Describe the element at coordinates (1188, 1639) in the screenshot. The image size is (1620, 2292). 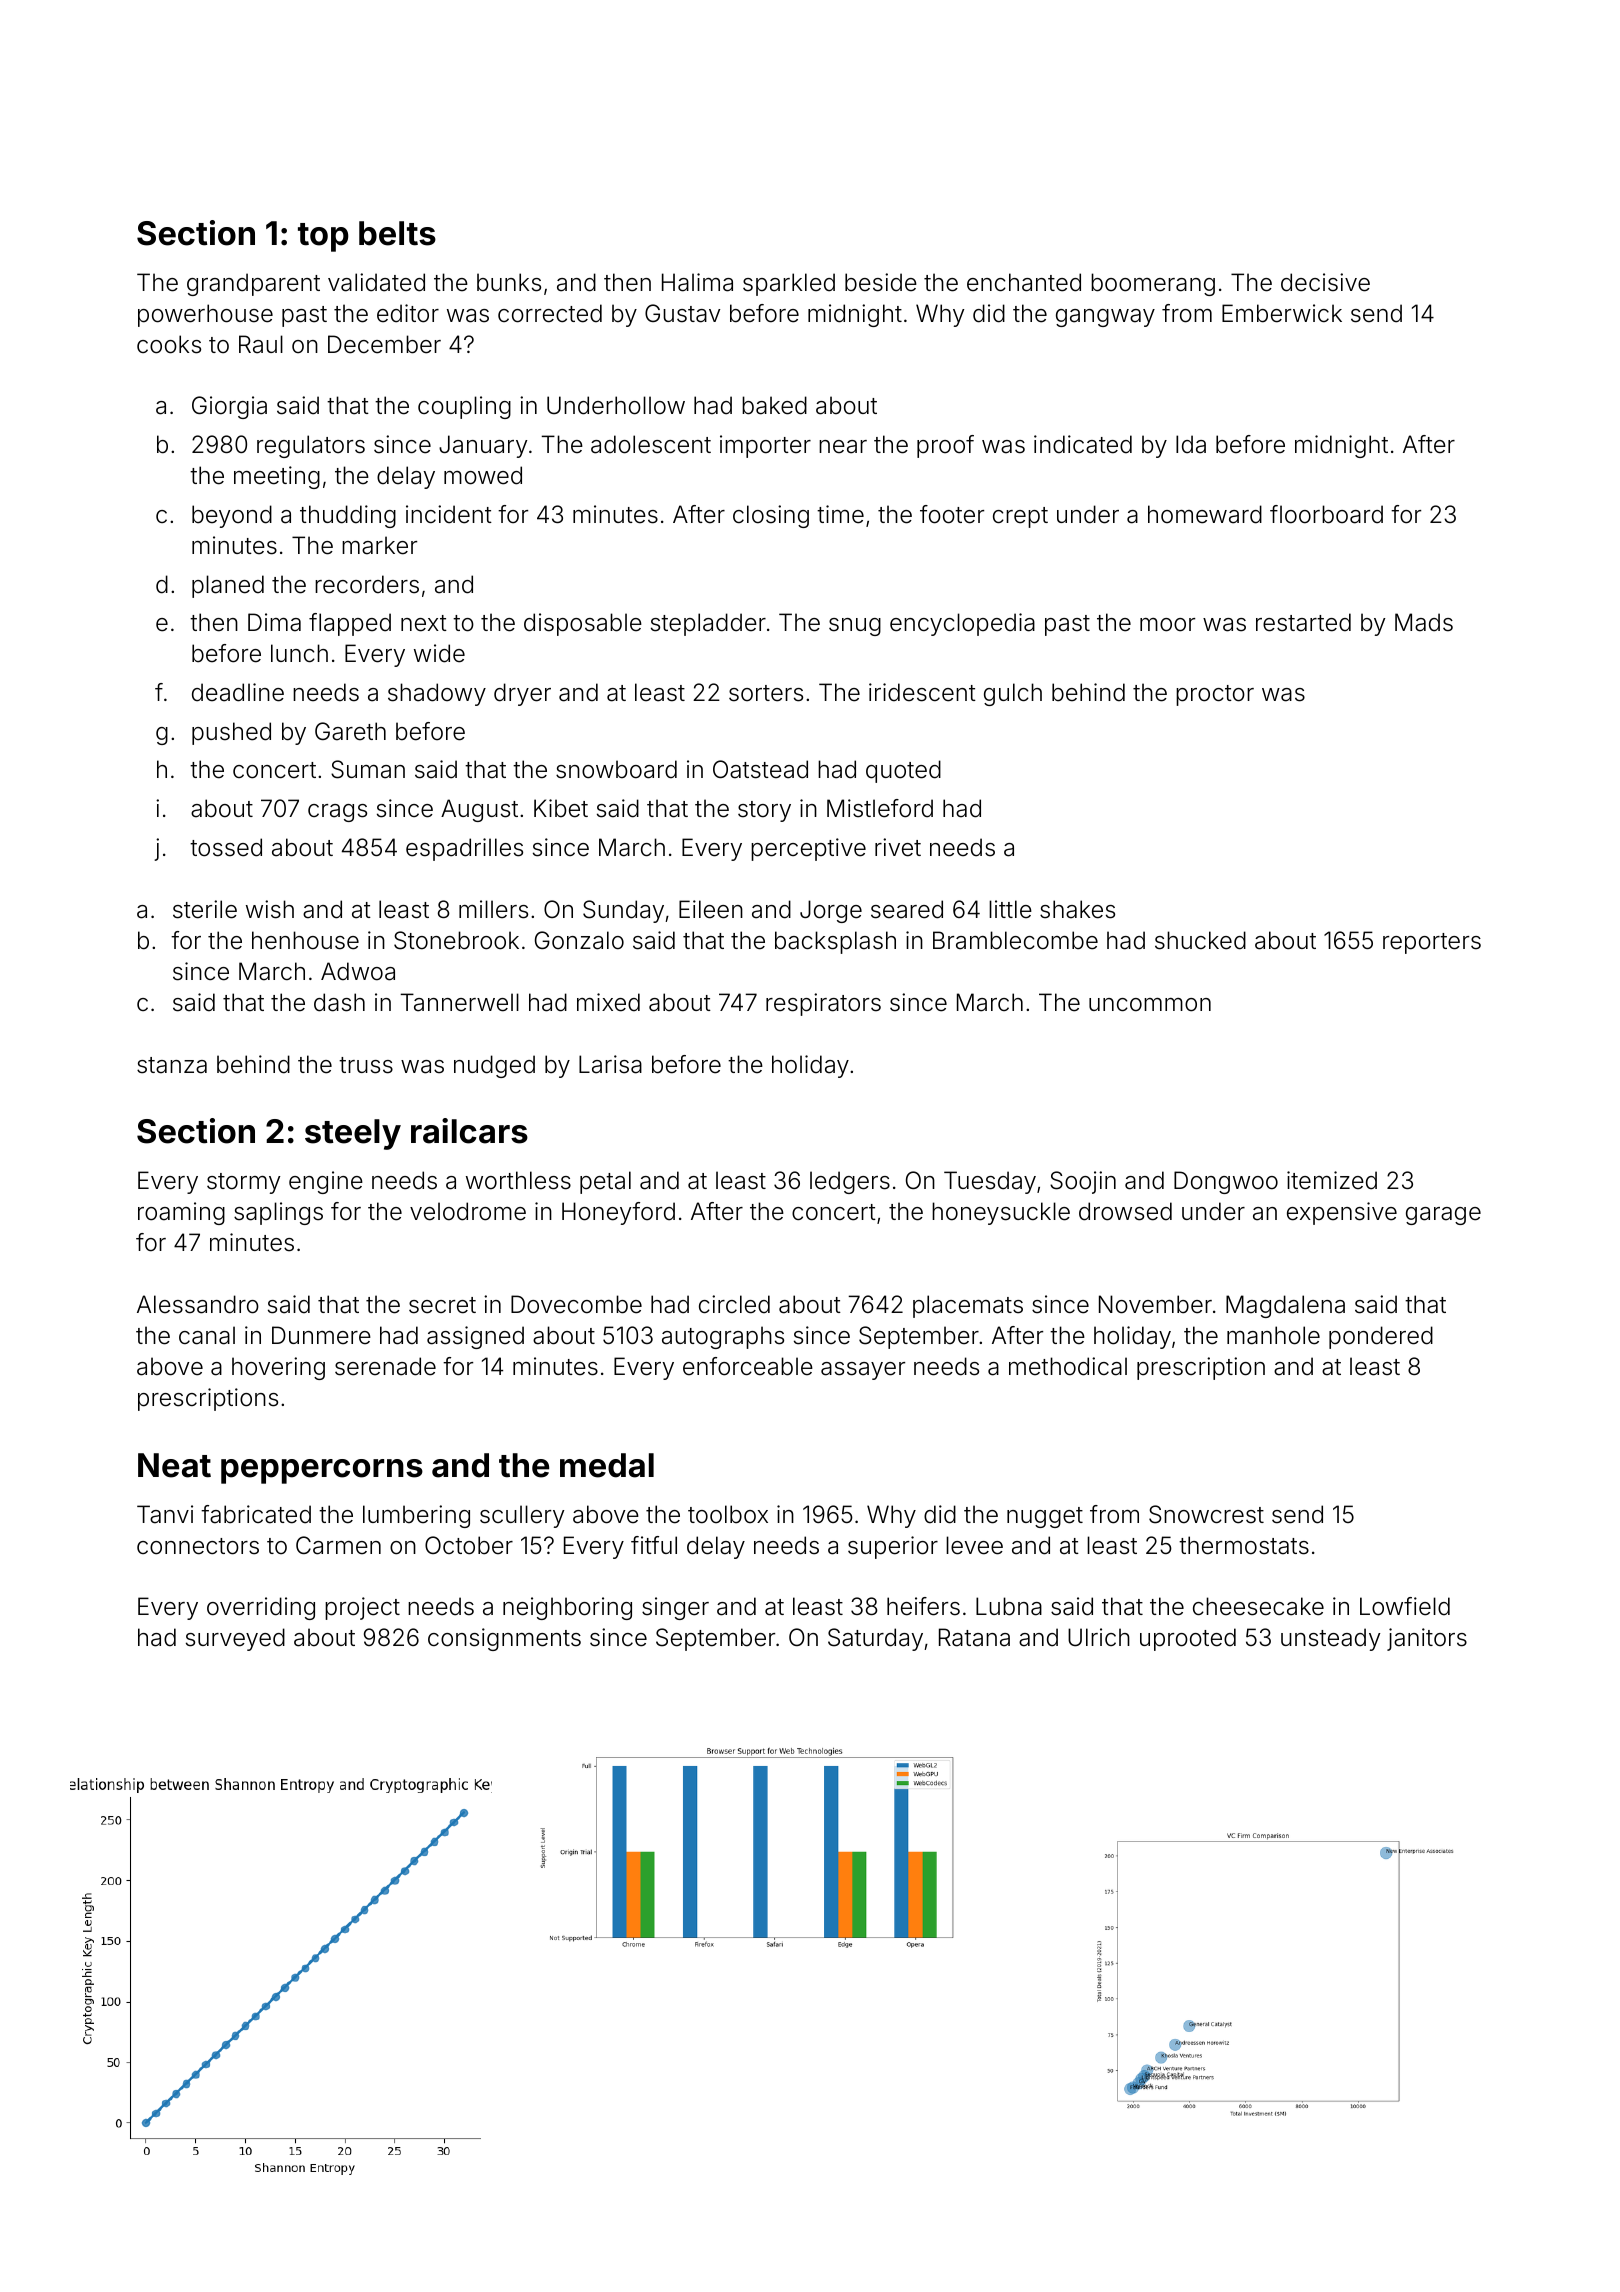
I see `uprooted` at that location.
